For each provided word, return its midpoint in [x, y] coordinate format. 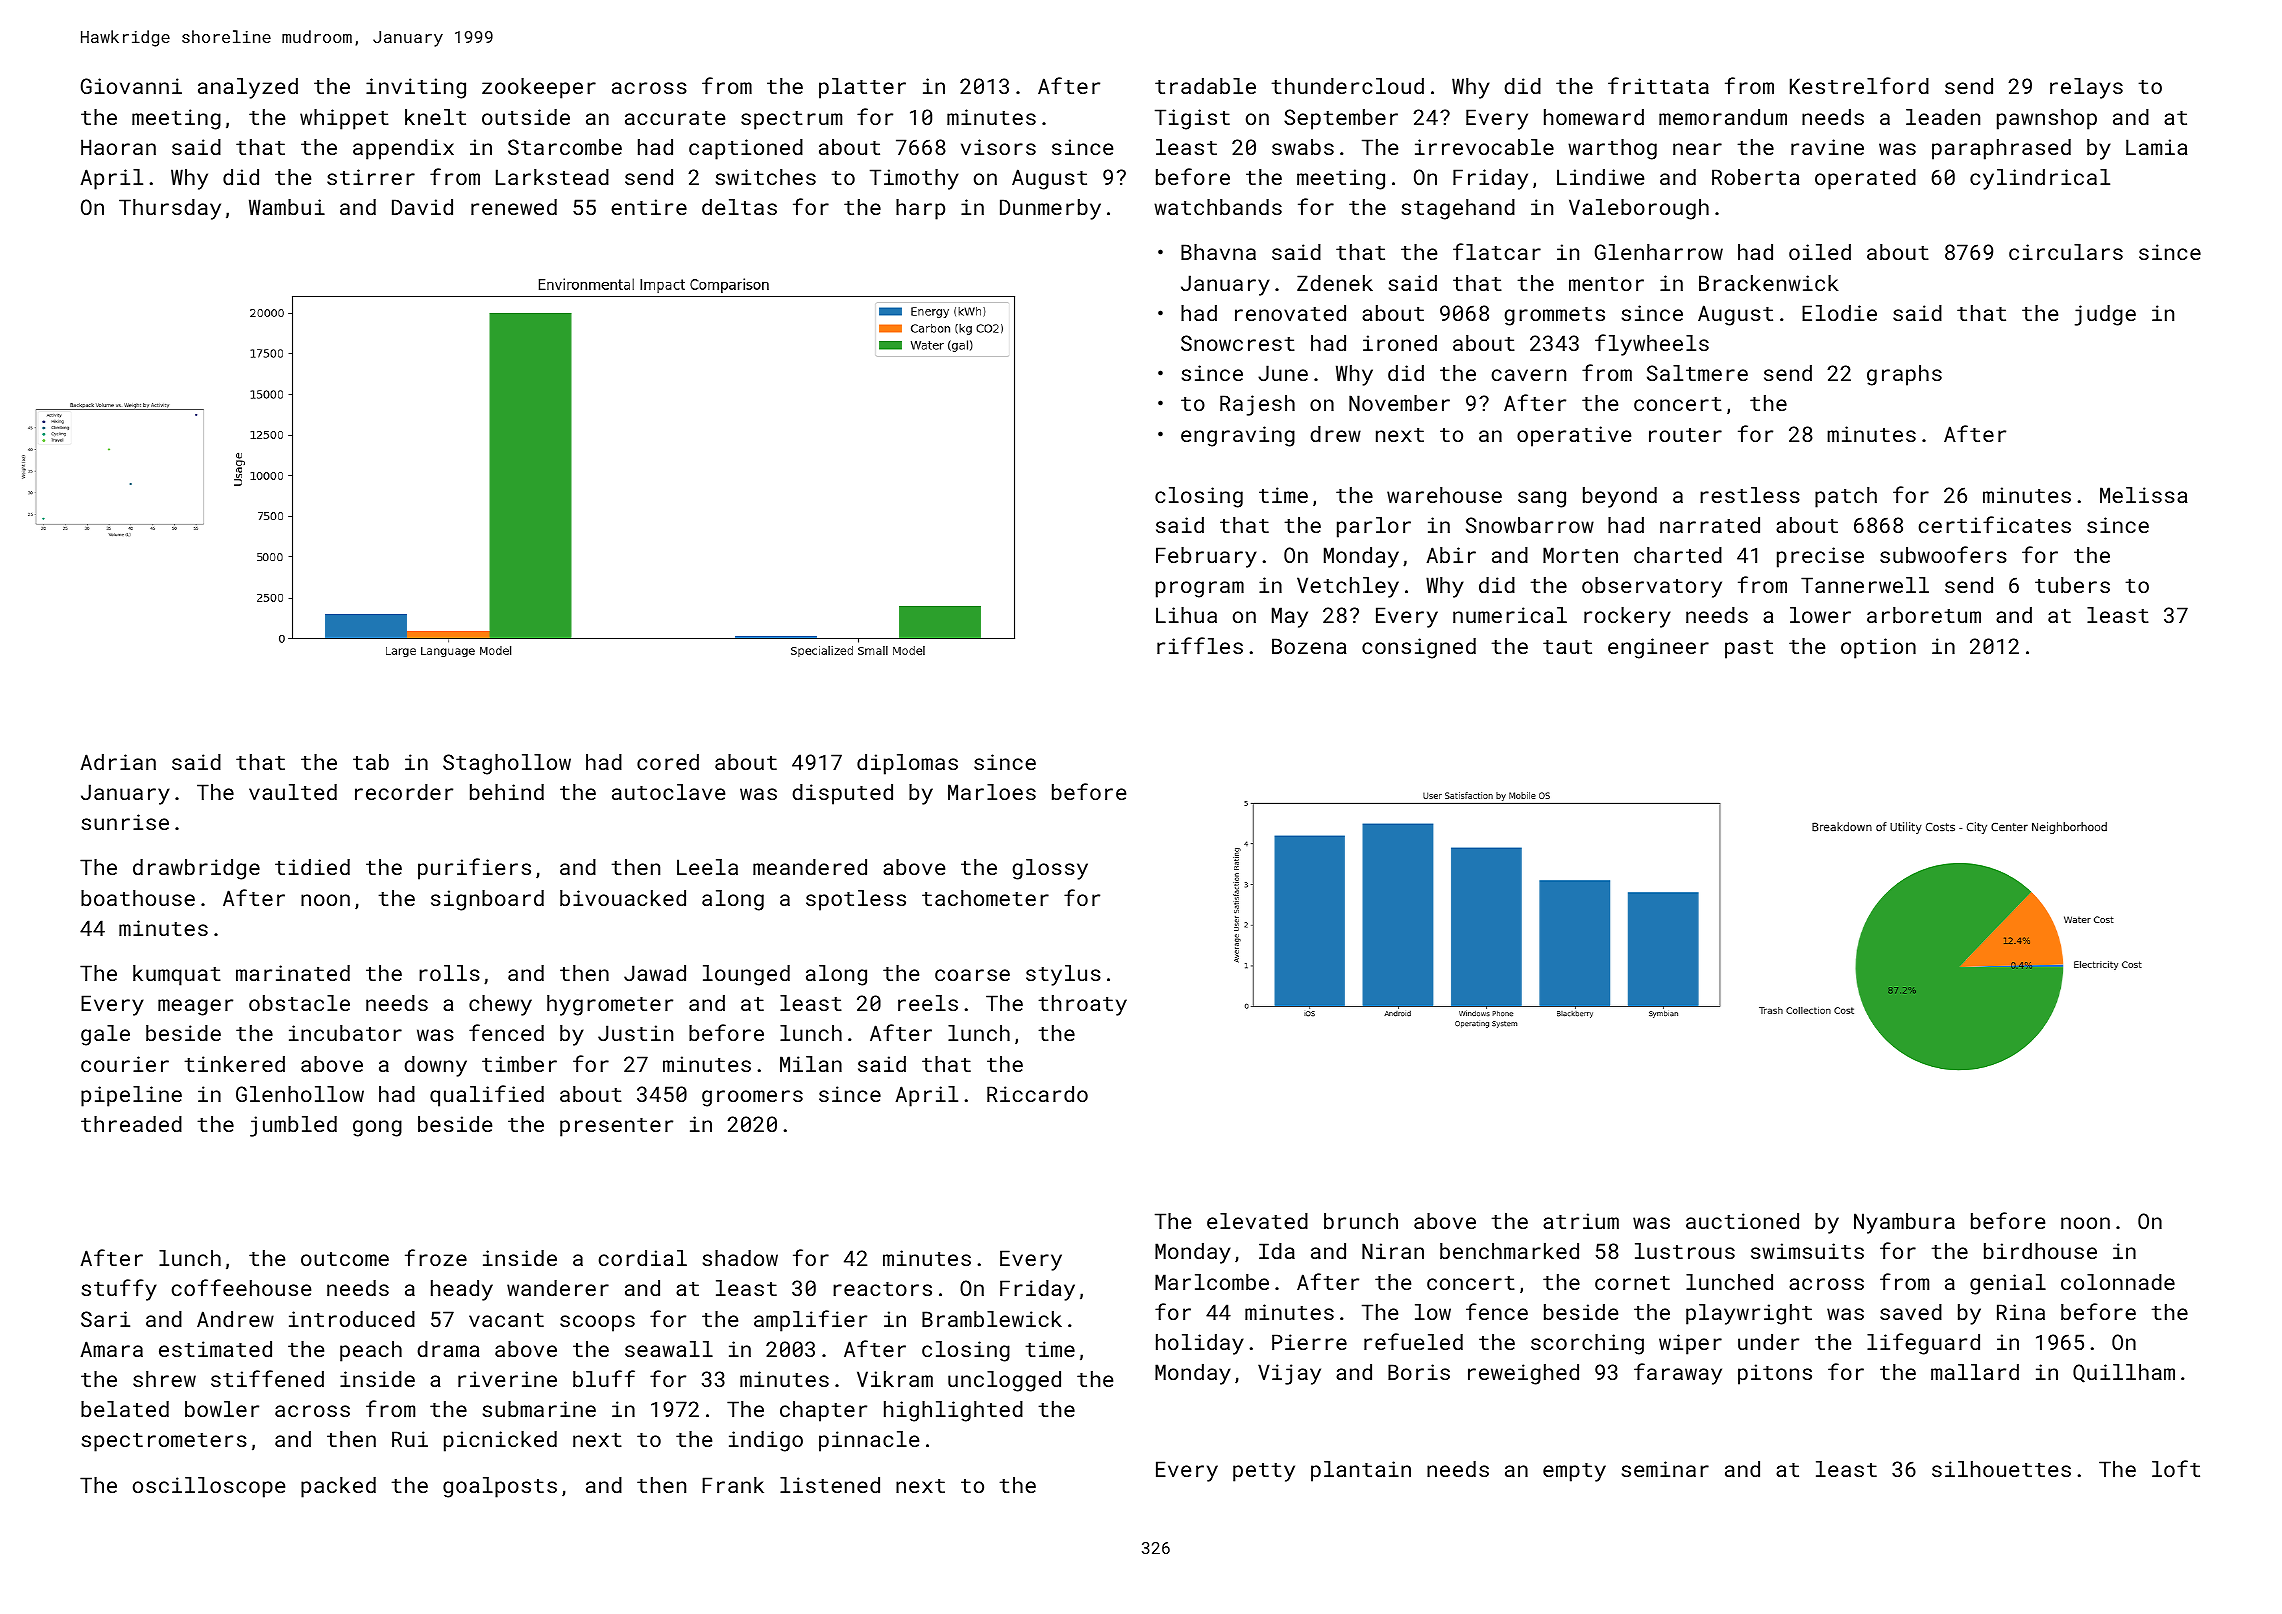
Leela [707, 867]
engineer [1658, 648]
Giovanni [131, 86]
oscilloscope [209, 1487]
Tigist [1192, 119]
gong [377, 1128]
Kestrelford [1859, 85]
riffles [1200, 645]
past [1749, 649]
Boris [1419, 1372]
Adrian [118, 762]
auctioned [1742, 1221]
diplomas [907, 764]
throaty [1083, 1005]
